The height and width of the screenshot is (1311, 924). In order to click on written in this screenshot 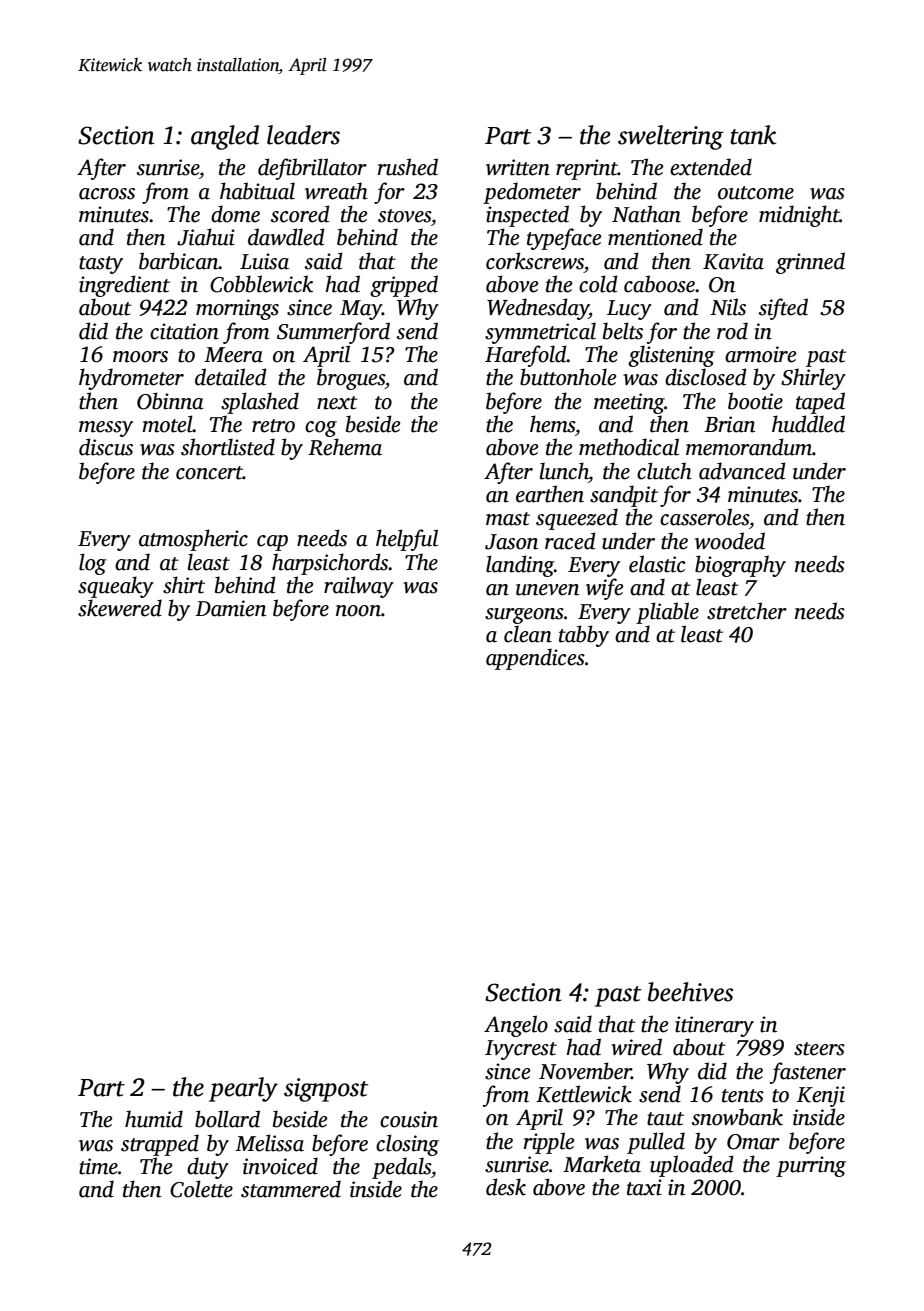, I will do `click(518, 167)`.
